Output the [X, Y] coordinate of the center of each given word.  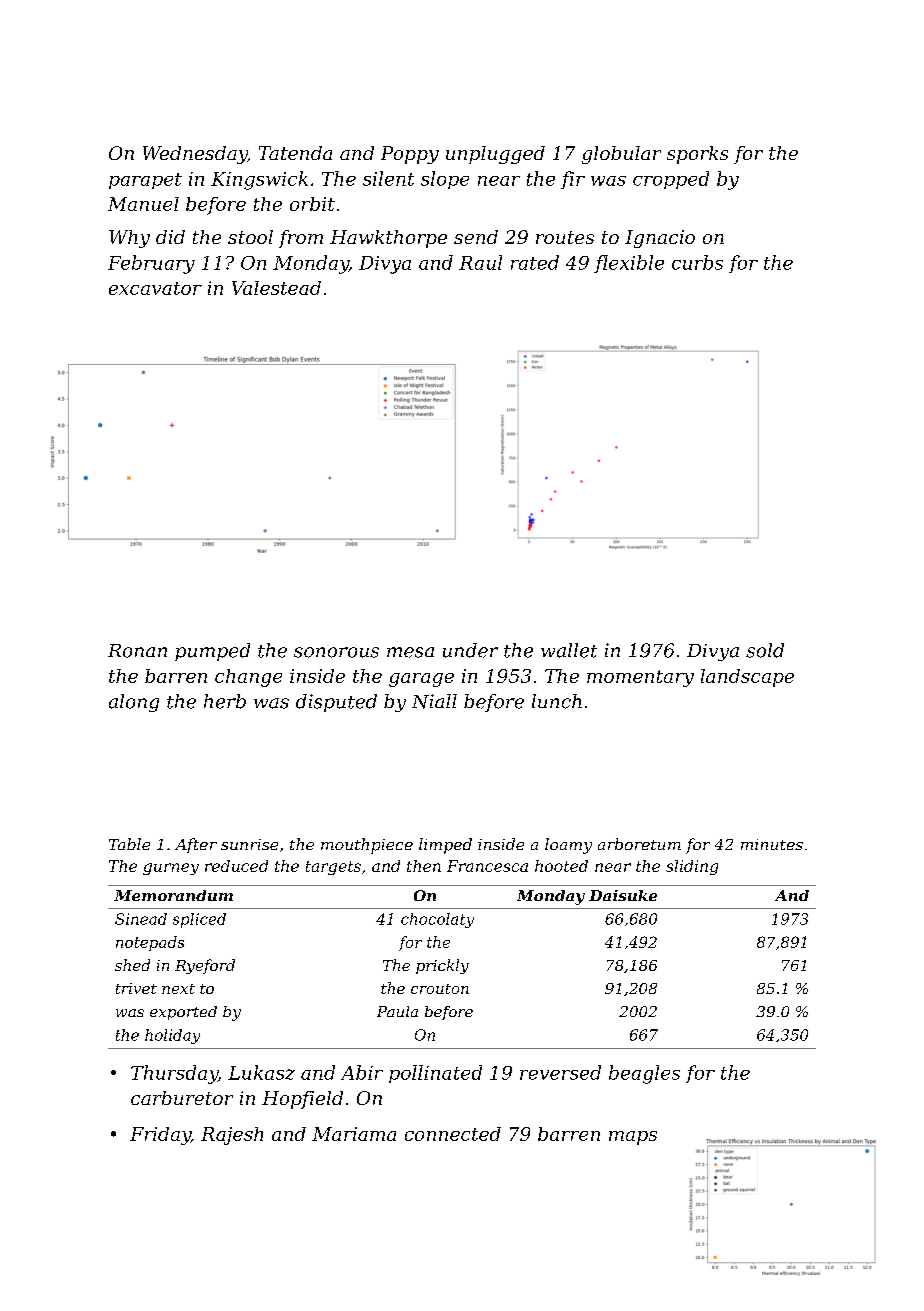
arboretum [639, 844]
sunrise [249, 844]
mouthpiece [367, 846]
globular [621, 155]
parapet [145, 181]
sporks [697, 155]
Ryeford [205, 966]
